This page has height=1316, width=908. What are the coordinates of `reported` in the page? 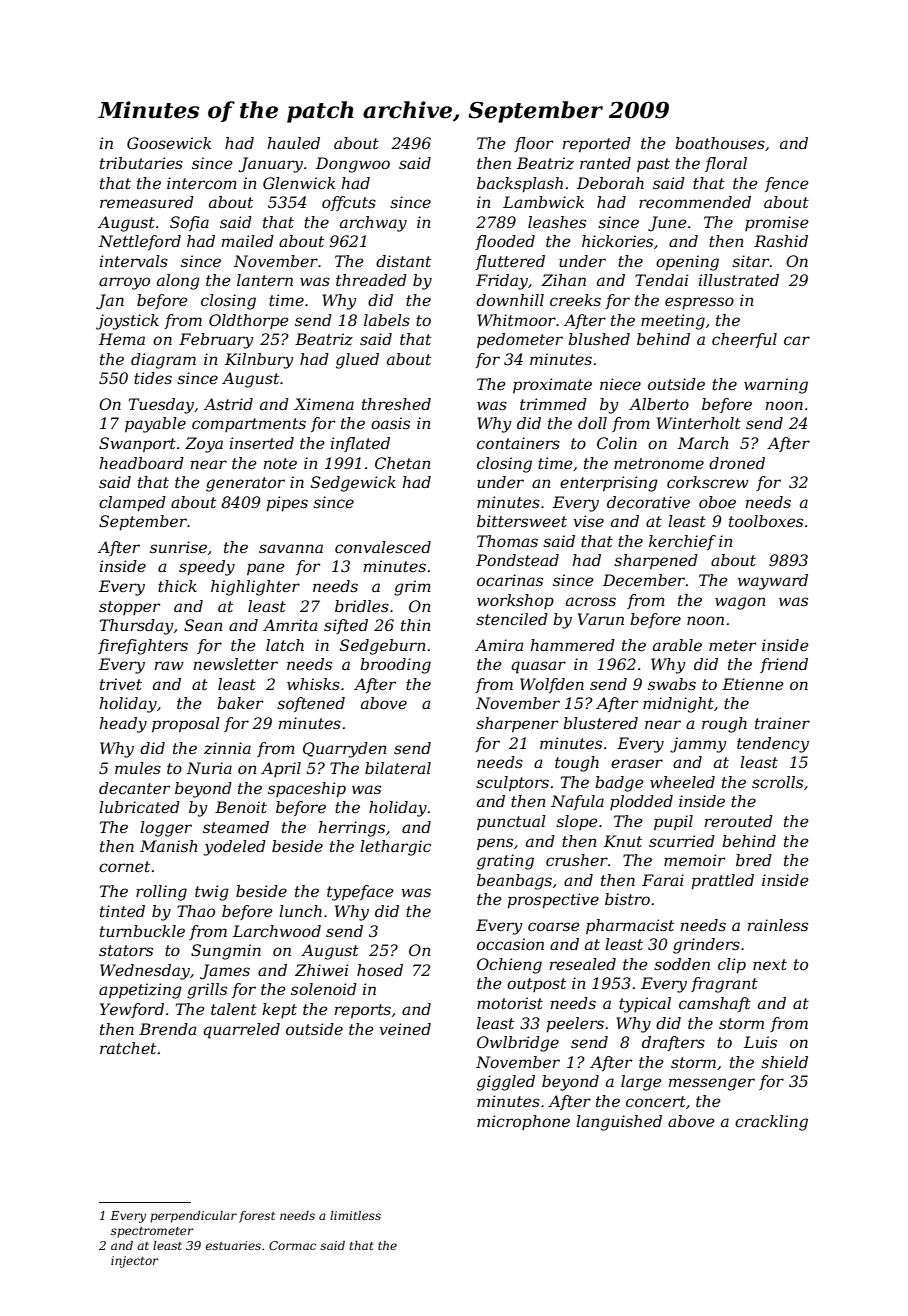 It's located at (597, 145).
